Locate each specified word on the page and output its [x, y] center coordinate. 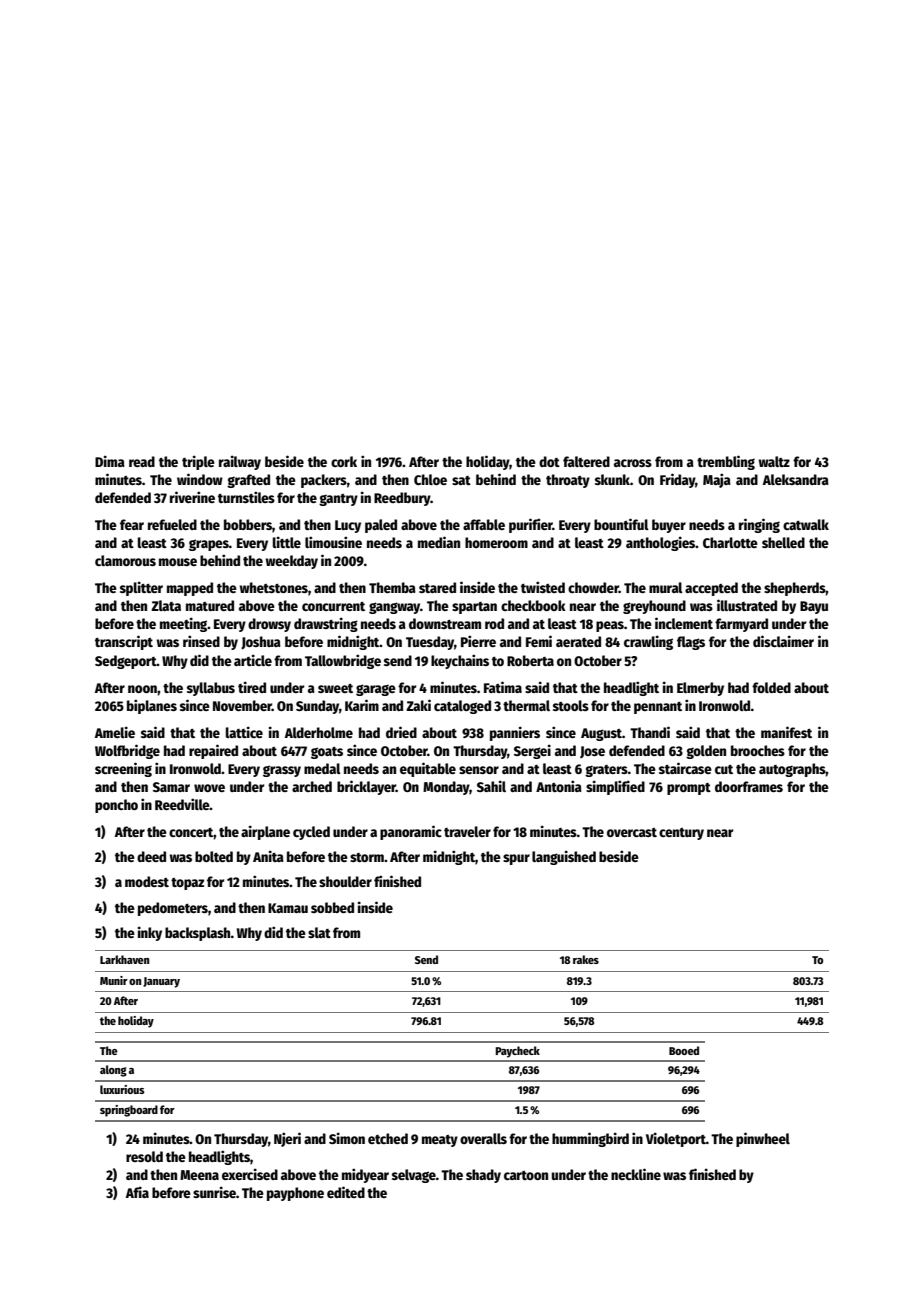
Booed [684, 1050]
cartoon [526, 1175]
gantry [338, 500]
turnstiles [246, 497]
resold [144, 1156]
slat [319, 932]
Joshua [261, 643]
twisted [543, 587]
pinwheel [763, 1139]
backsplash [198, 934]
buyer [669, 526]
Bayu [814, 607]
